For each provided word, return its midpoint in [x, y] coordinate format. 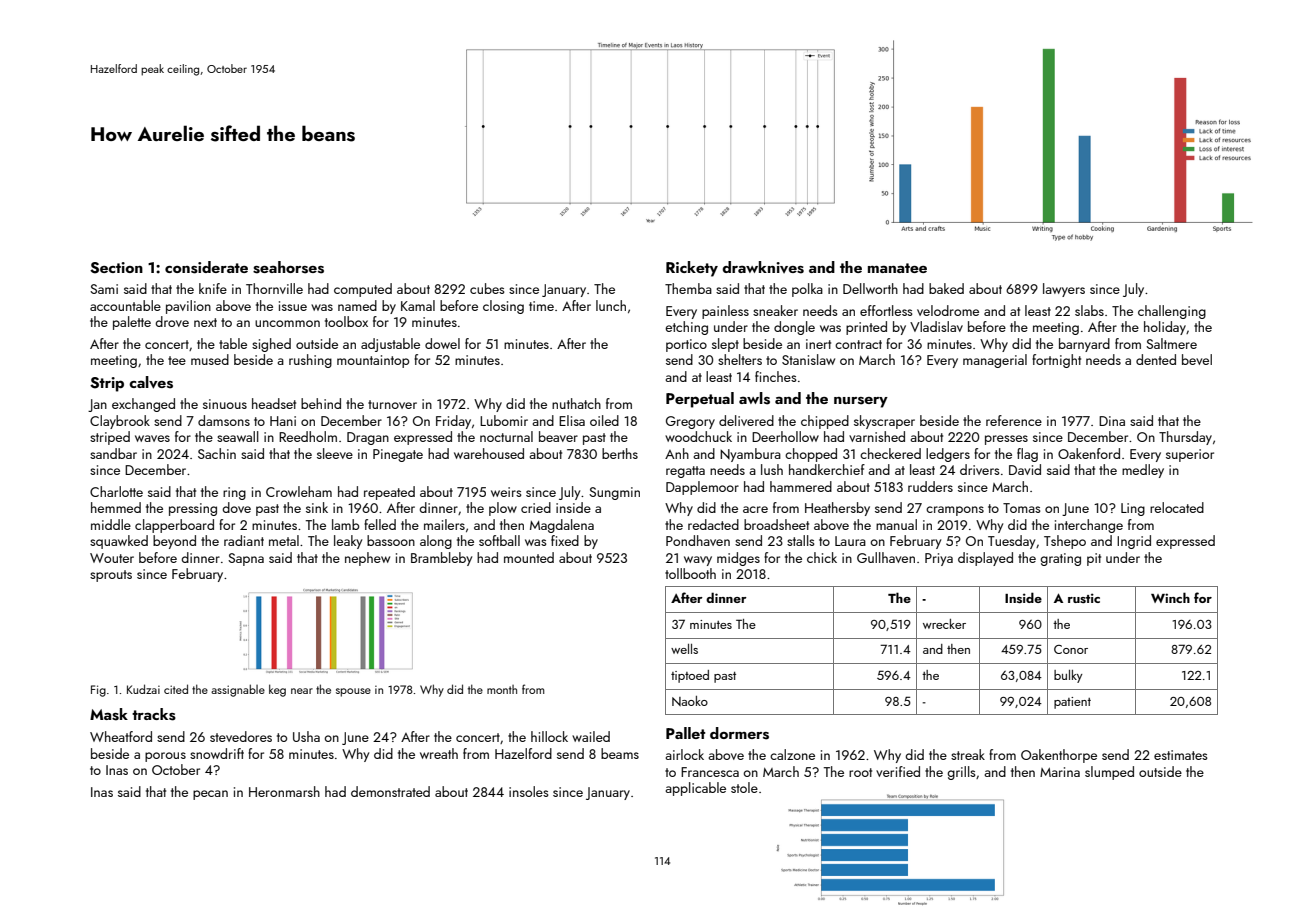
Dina [1112, 421]
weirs [506, 492]
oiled [604, 420]
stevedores [241, 736]
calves [151, 382]
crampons [955, 511]
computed [363, 290]
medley [1143, 471]
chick [822, 557]
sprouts [111, 576]
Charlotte [116, 491]
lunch [611, 305]
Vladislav [936, 326]
